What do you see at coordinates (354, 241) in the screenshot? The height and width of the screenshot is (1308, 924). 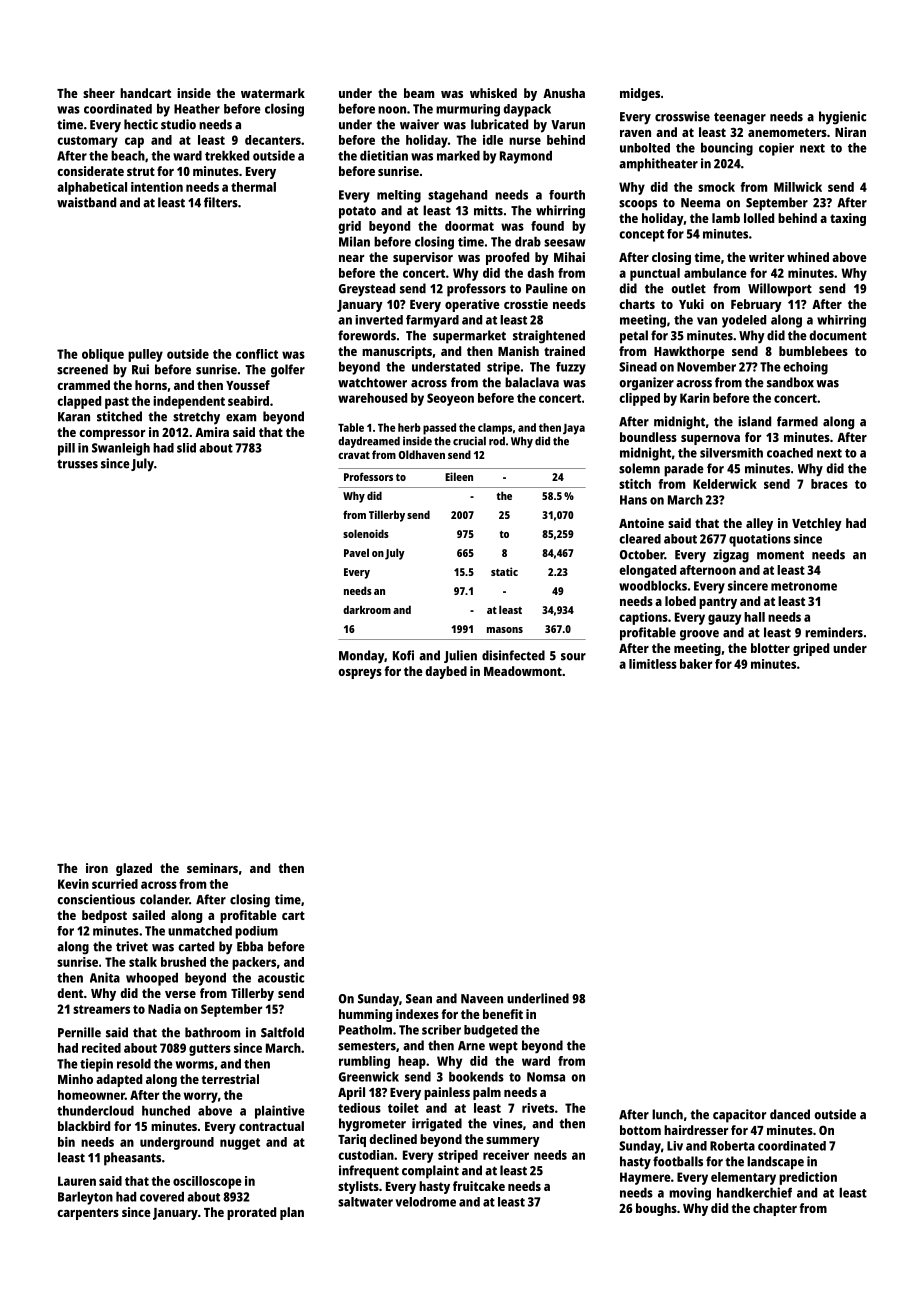 I see `Milan` at bounding box center [354, 241].
